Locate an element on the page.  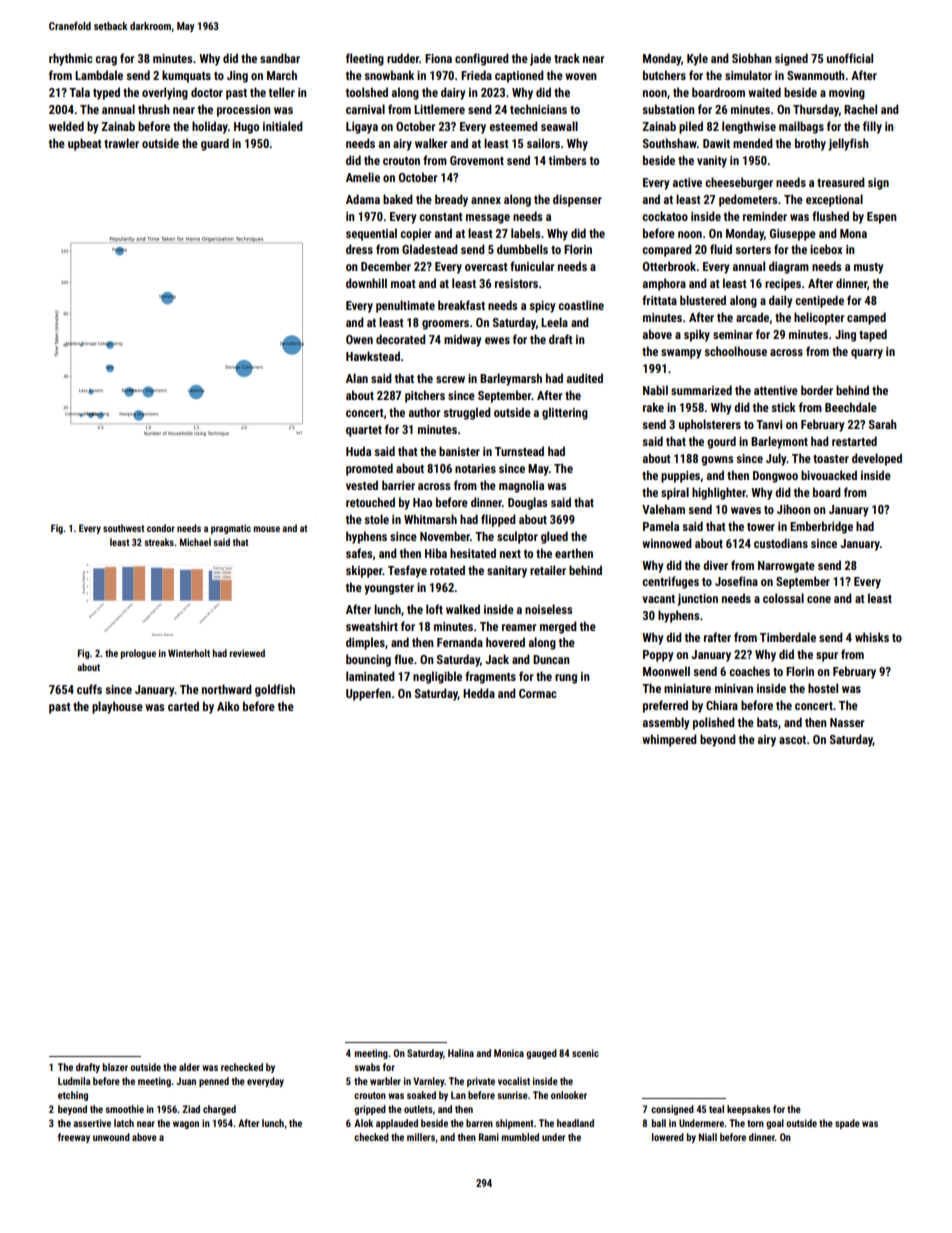
woven is located at coordinates (581, 76).
